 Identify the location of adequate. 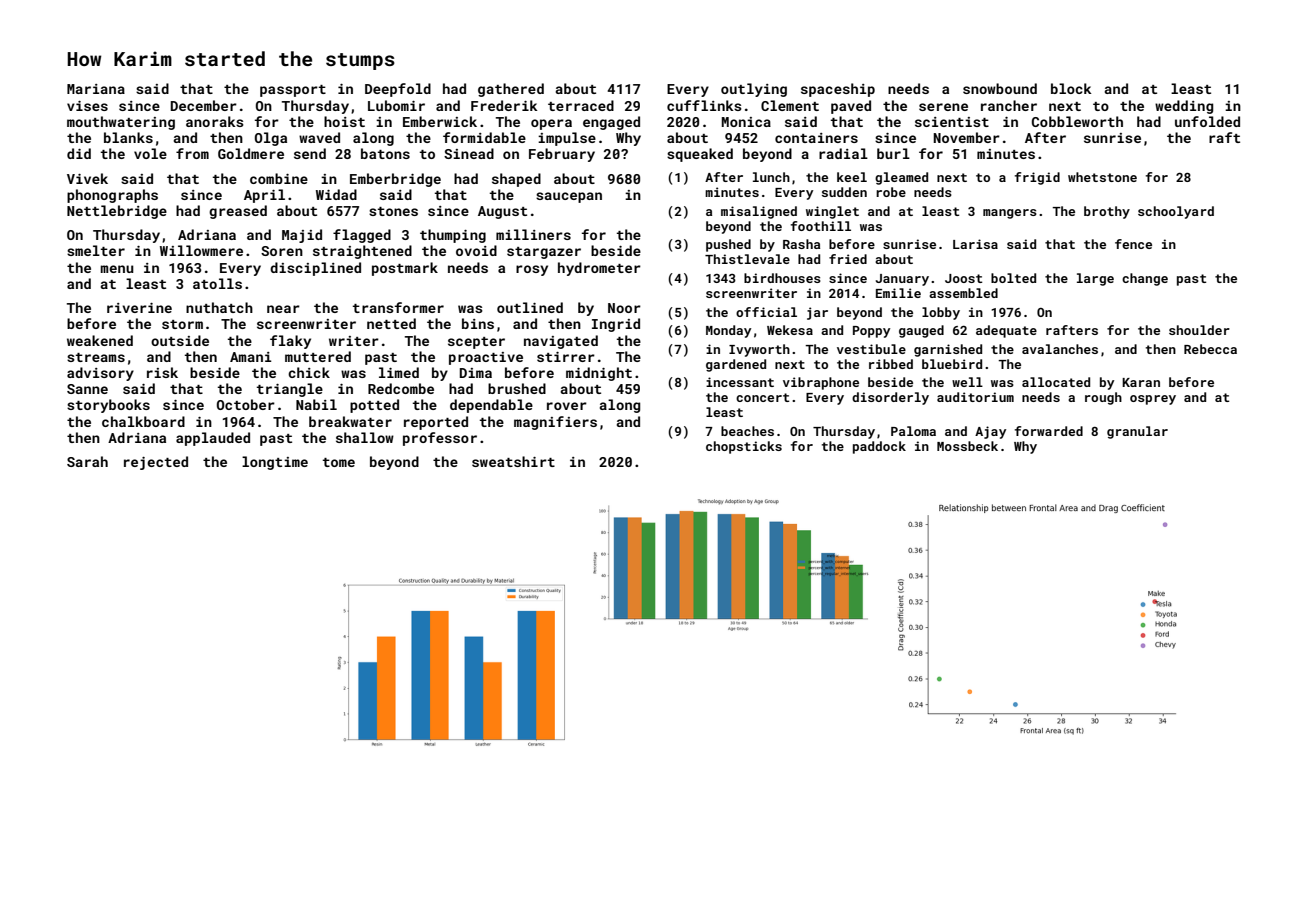
(1006, 331).
